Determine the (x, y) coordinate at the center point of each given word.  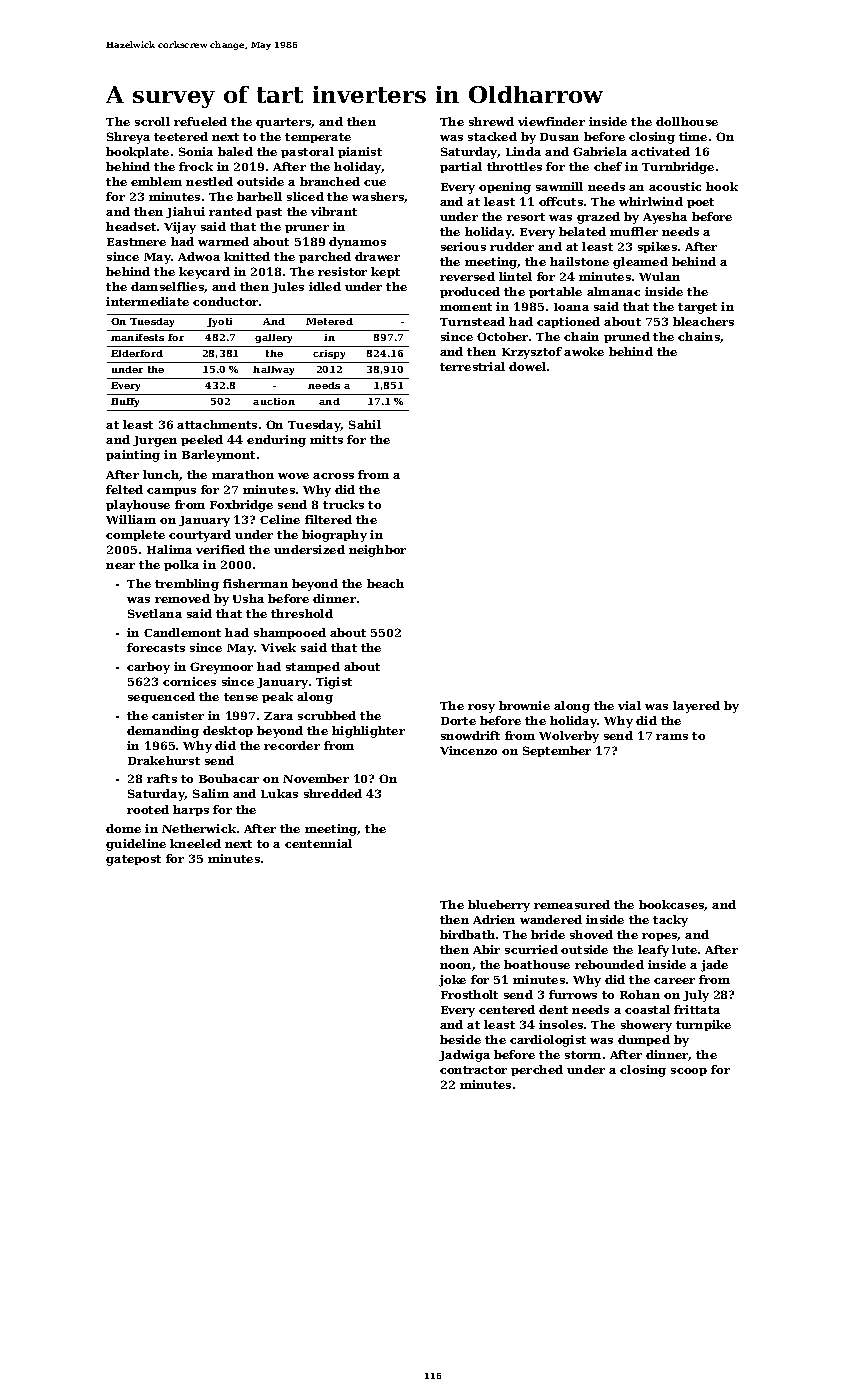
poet (700, 203)
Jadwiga (464, 1056)
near (120, 566)
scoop (689, 1072)
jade (714, 966)
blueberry (499, 906)
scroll (152, 121)
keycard (204, 273)
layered (696, 707)
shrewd (491, 121)
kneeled (195, 843)
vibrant (334, 211)
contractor (473, 1070)
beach (385, 583)
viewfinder (551, 121)
